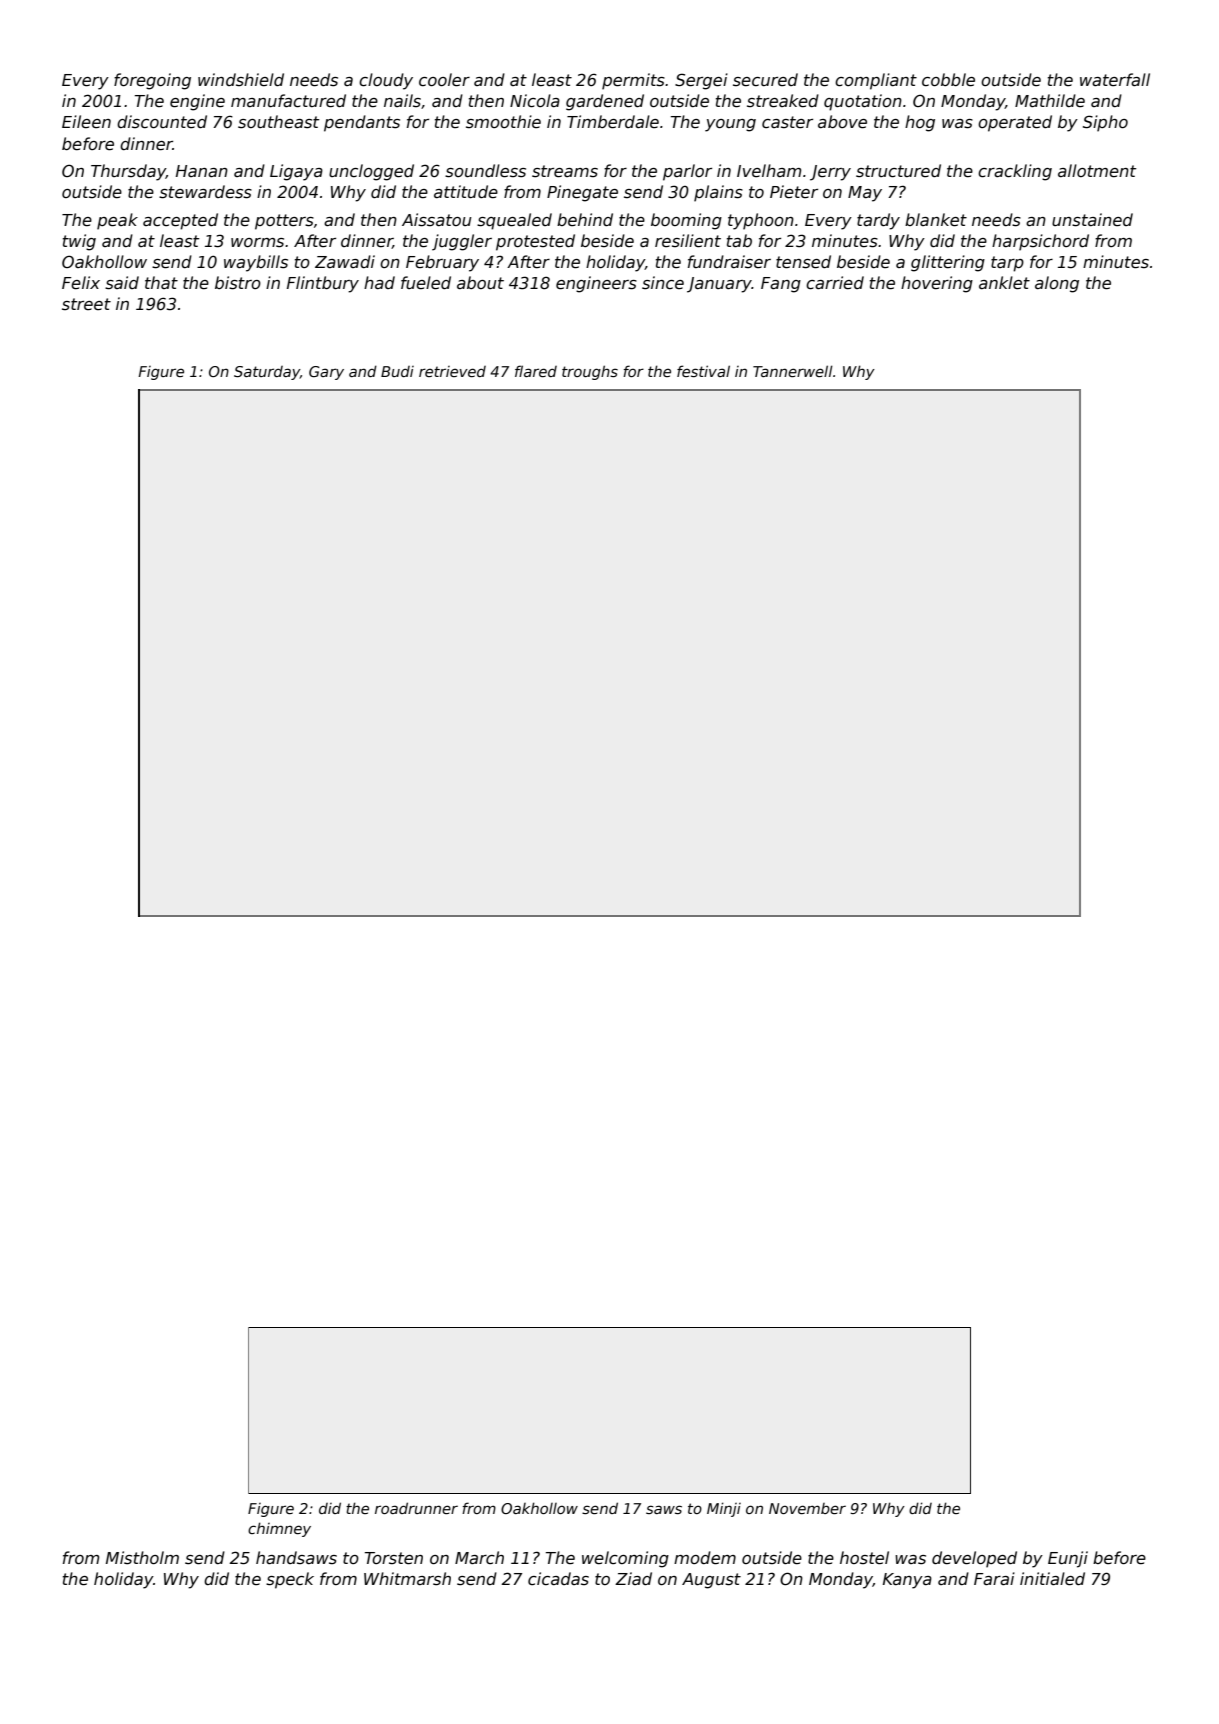 The image size is (1219, 1724). I want to click on March, so click(479, 1557).
